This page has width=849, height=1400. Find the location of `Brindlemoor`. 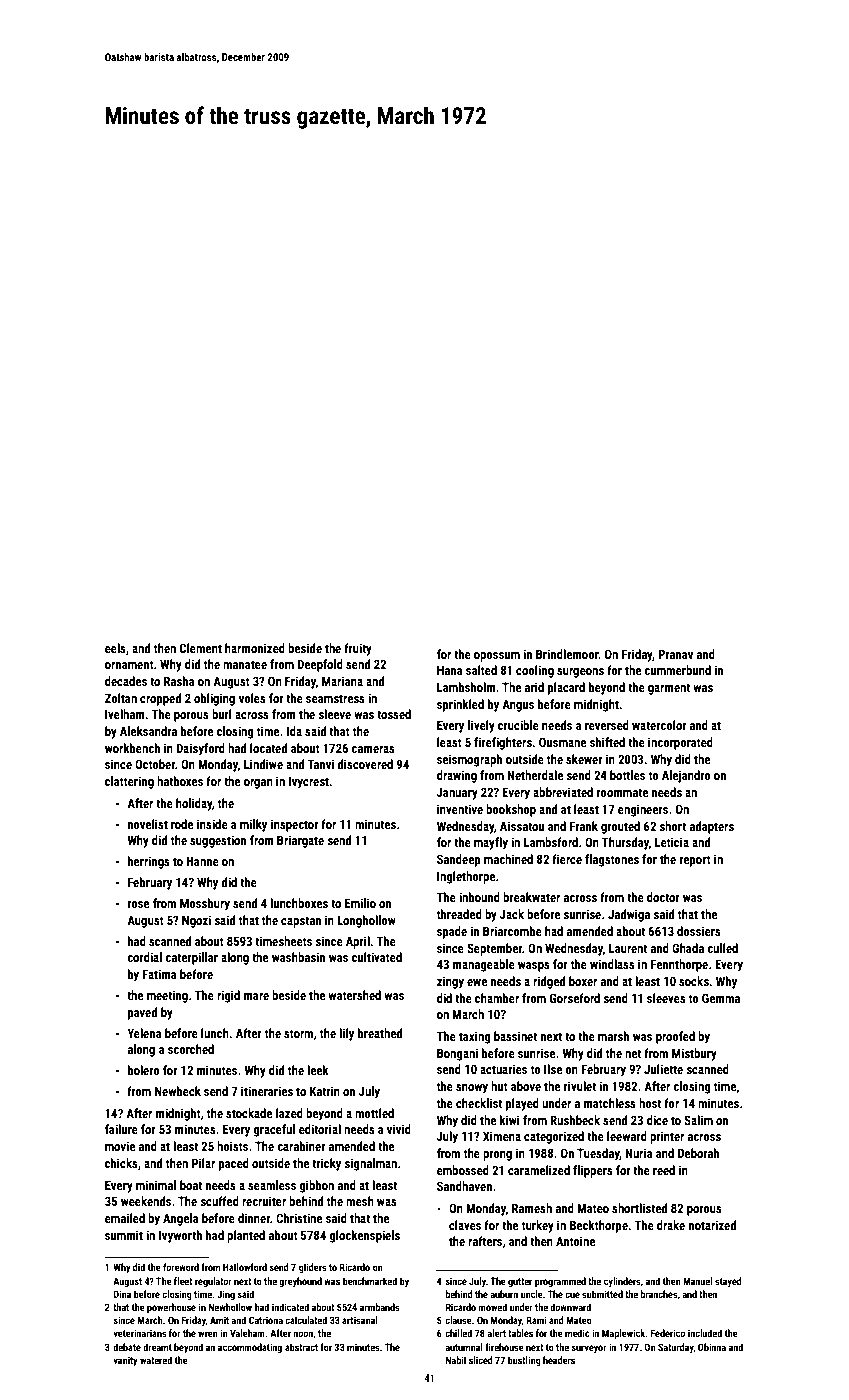

Brindlemoor is located at coordinates (567, 654).
